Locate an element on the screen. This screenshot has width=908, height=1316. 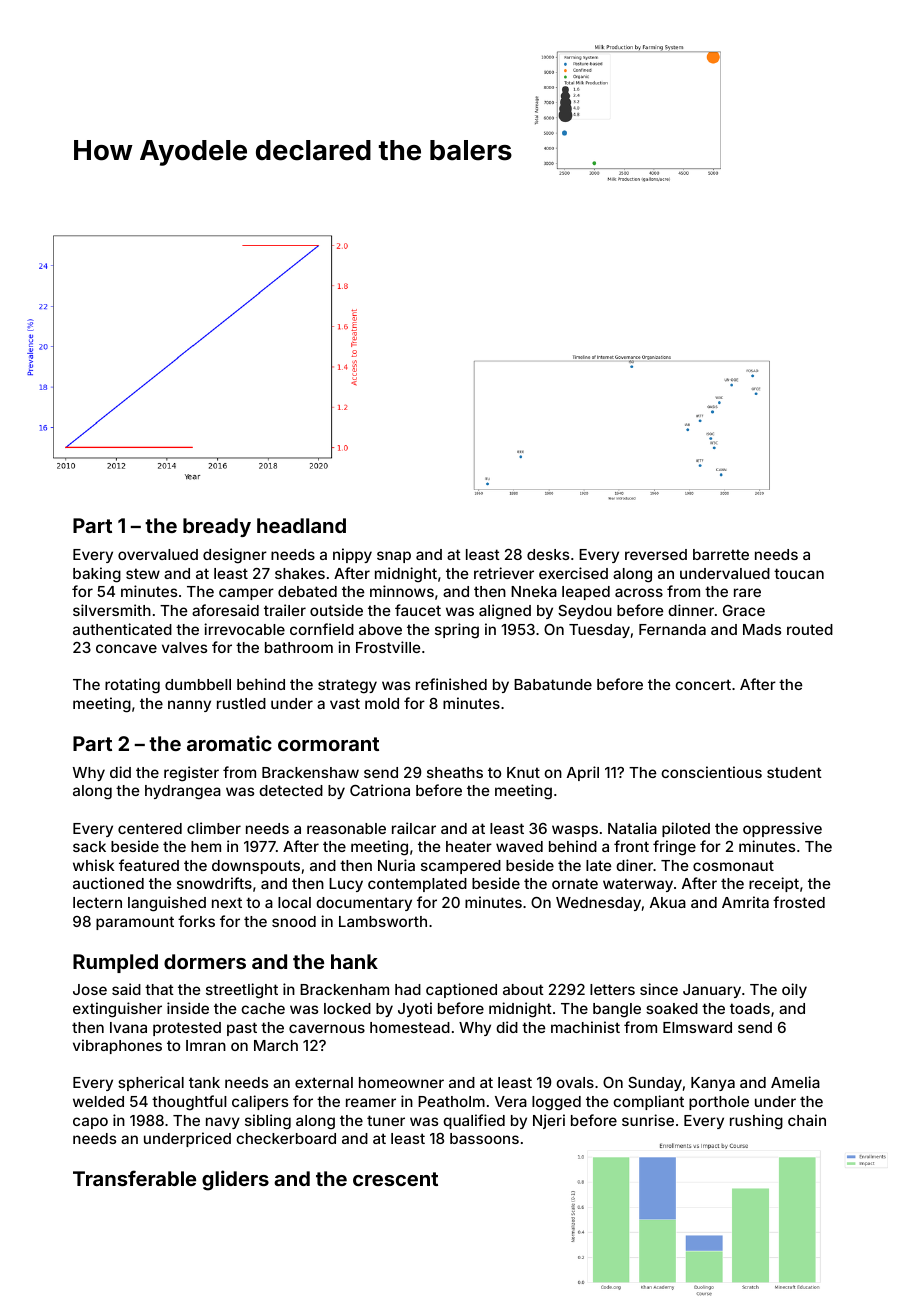
Rumpled is located at coordinates (115, 963).
